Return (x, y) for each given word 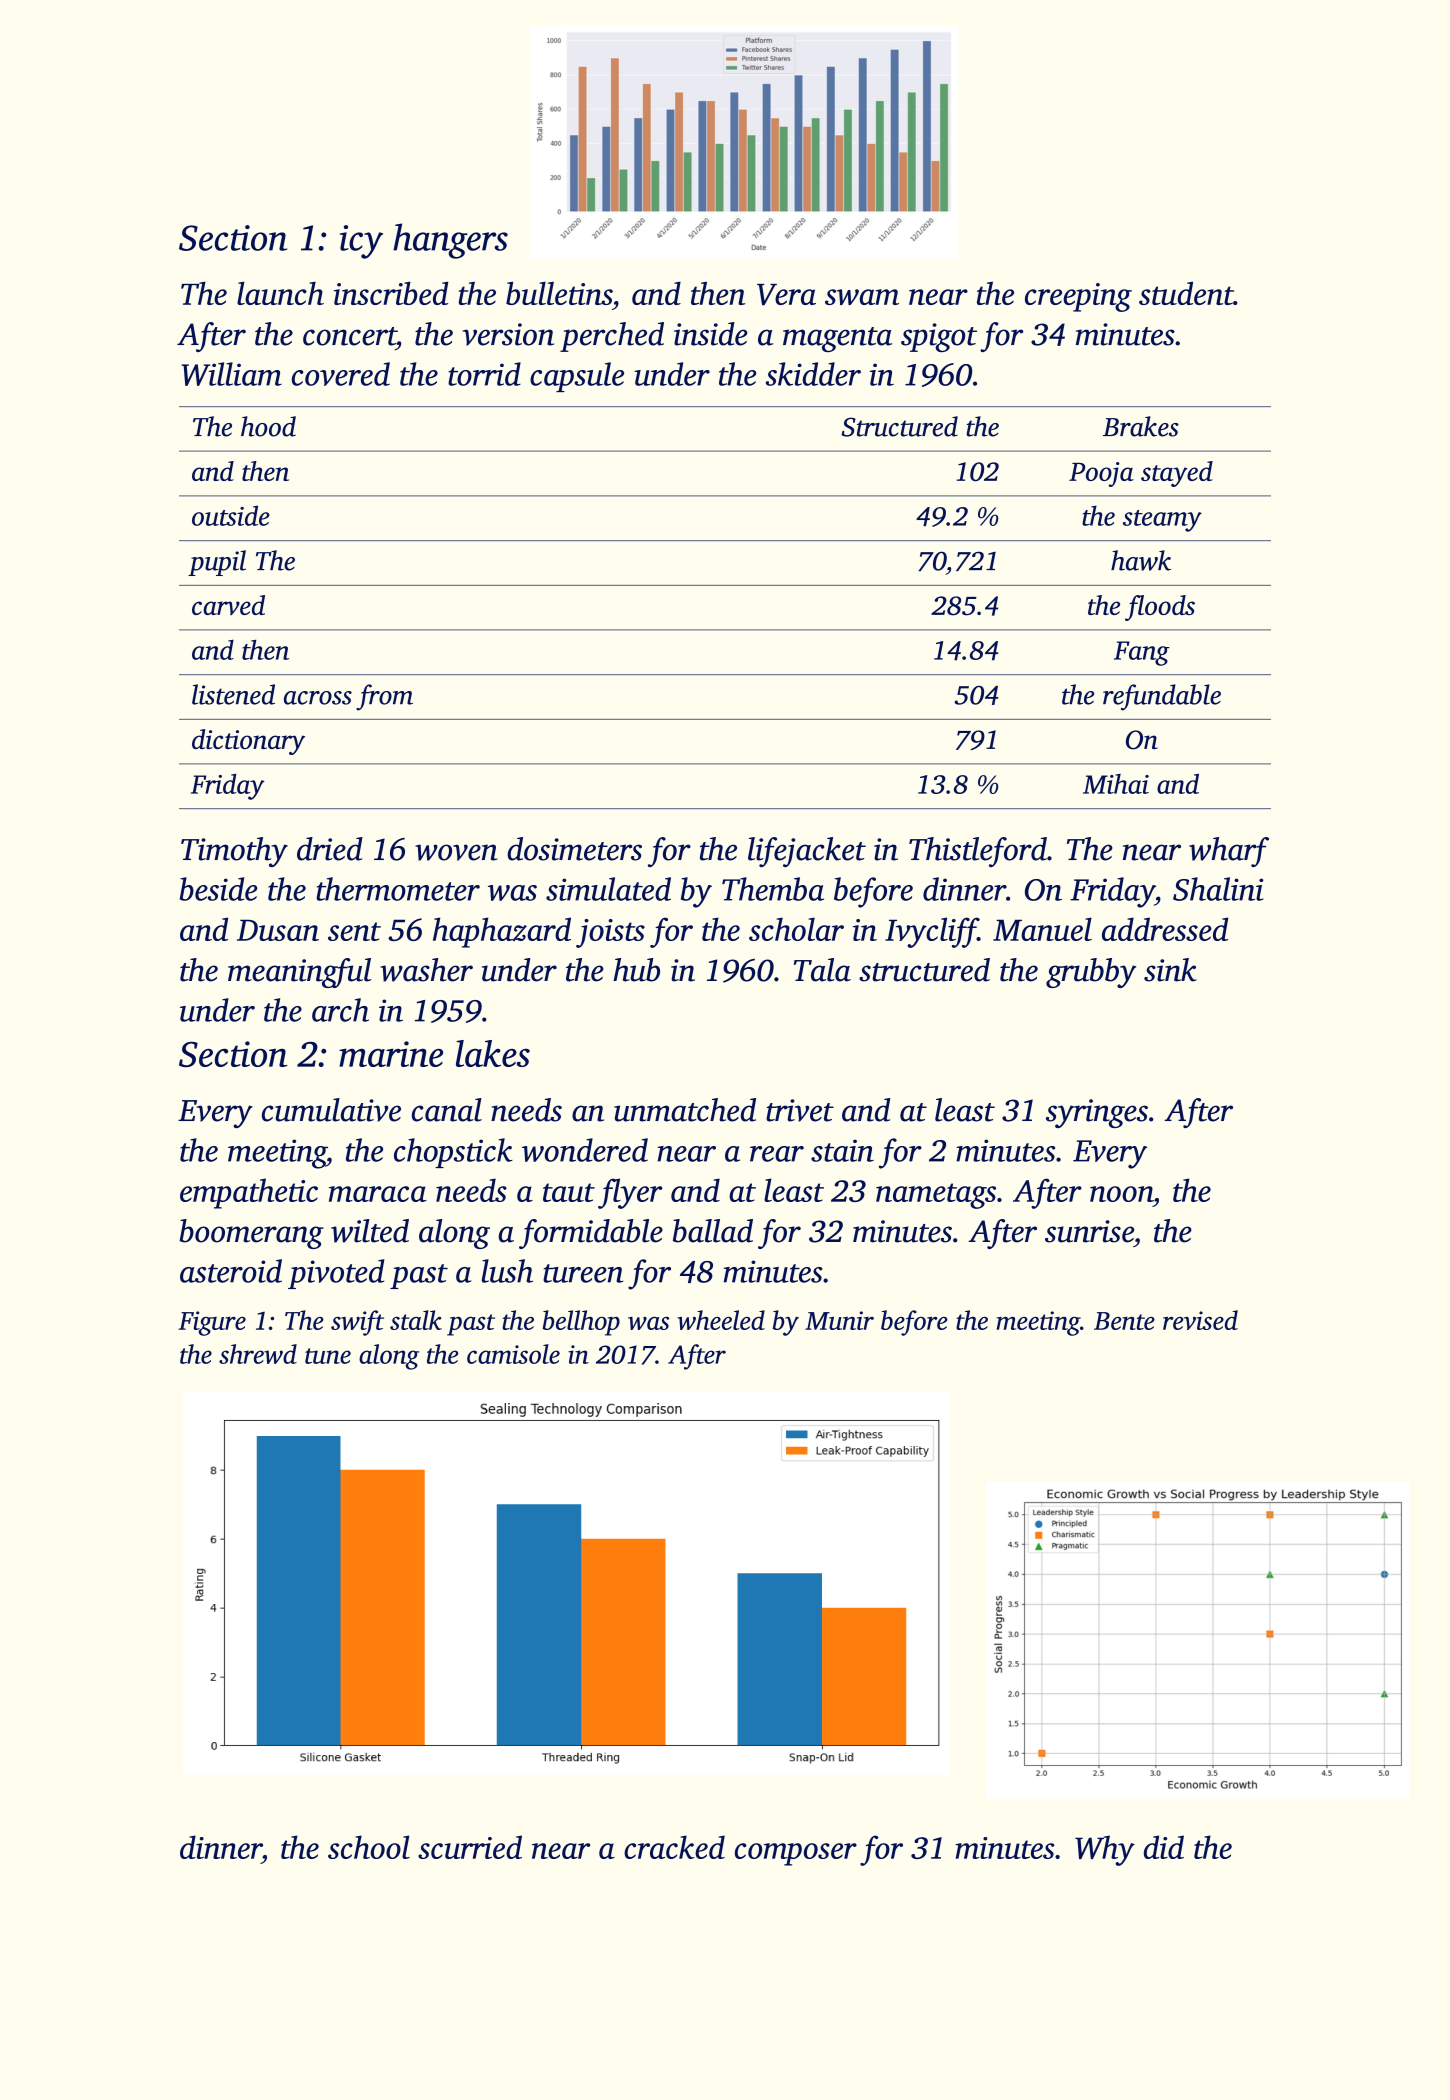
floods (1160, 608)
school (369, 1847)
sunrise (1089, 1231)
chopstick (453, 1153)
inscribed (391, 293)
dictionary (248, 742)
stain (842, 1150)
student (1186, 293)
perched (612, 337)
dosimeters (574, 849)
